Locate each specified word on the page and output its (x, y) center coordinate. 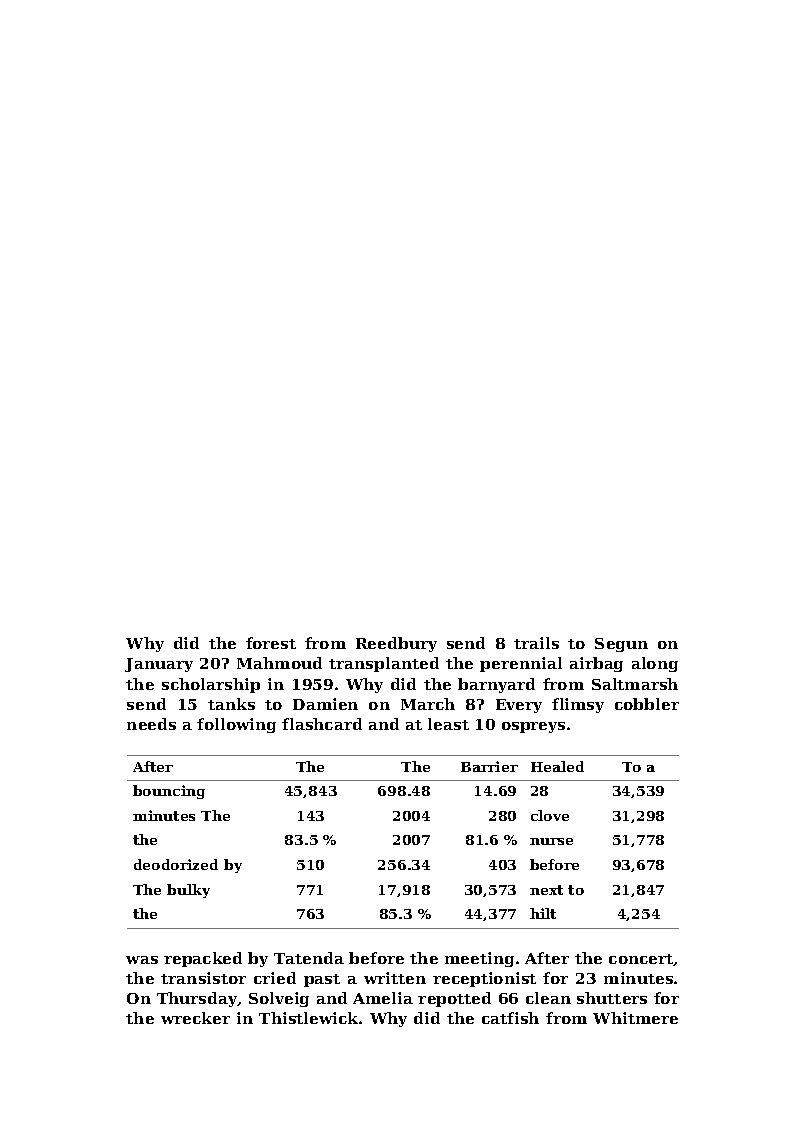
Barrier (489, 766)
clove (550, 815)
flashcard (322, 724)
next (546, 890)
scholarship (211, 685)
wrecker (195, 1018)
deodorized (176, 864)
